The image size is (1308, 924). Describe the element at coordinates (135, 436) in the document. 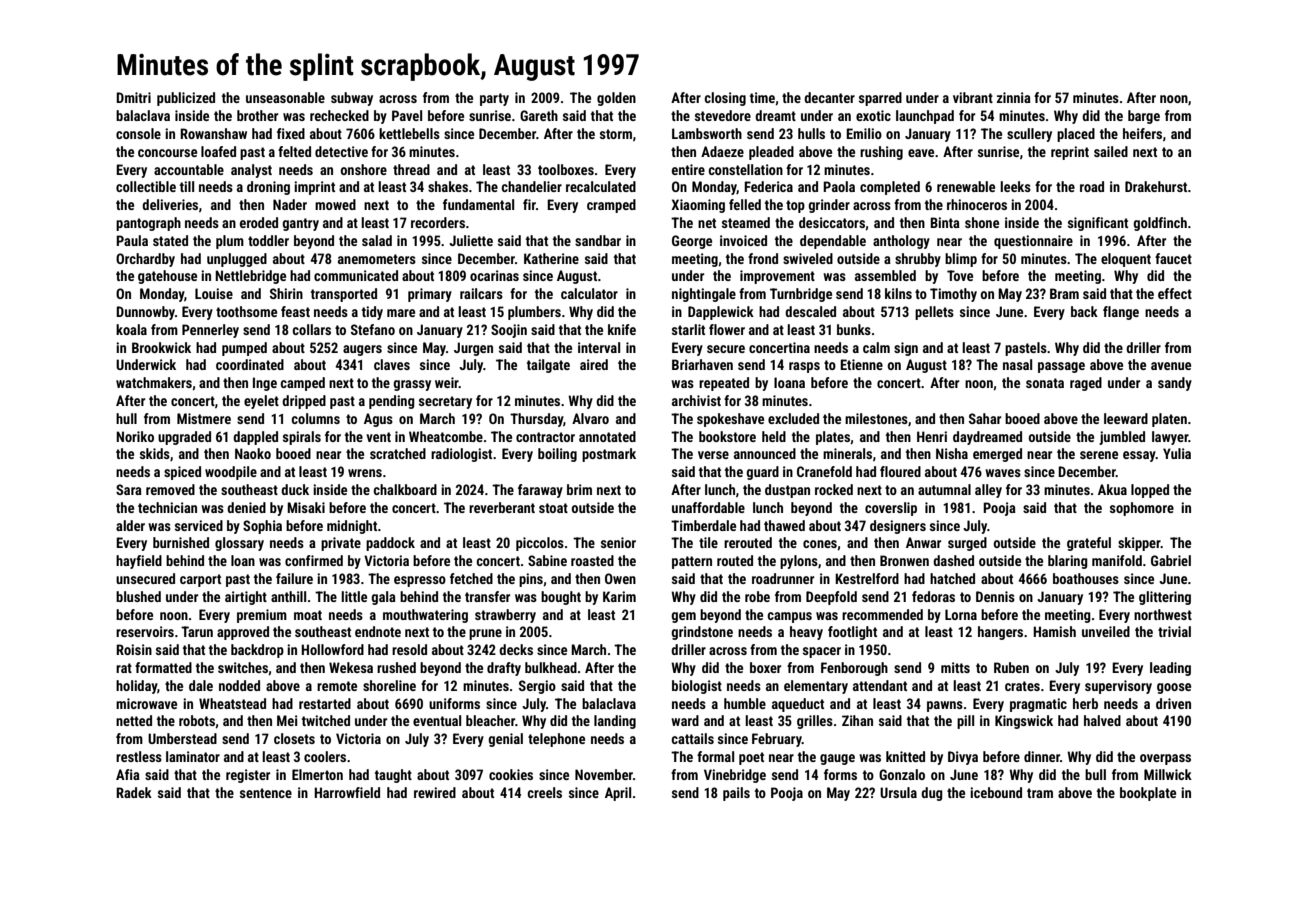

I see `Noriko` at that location.
